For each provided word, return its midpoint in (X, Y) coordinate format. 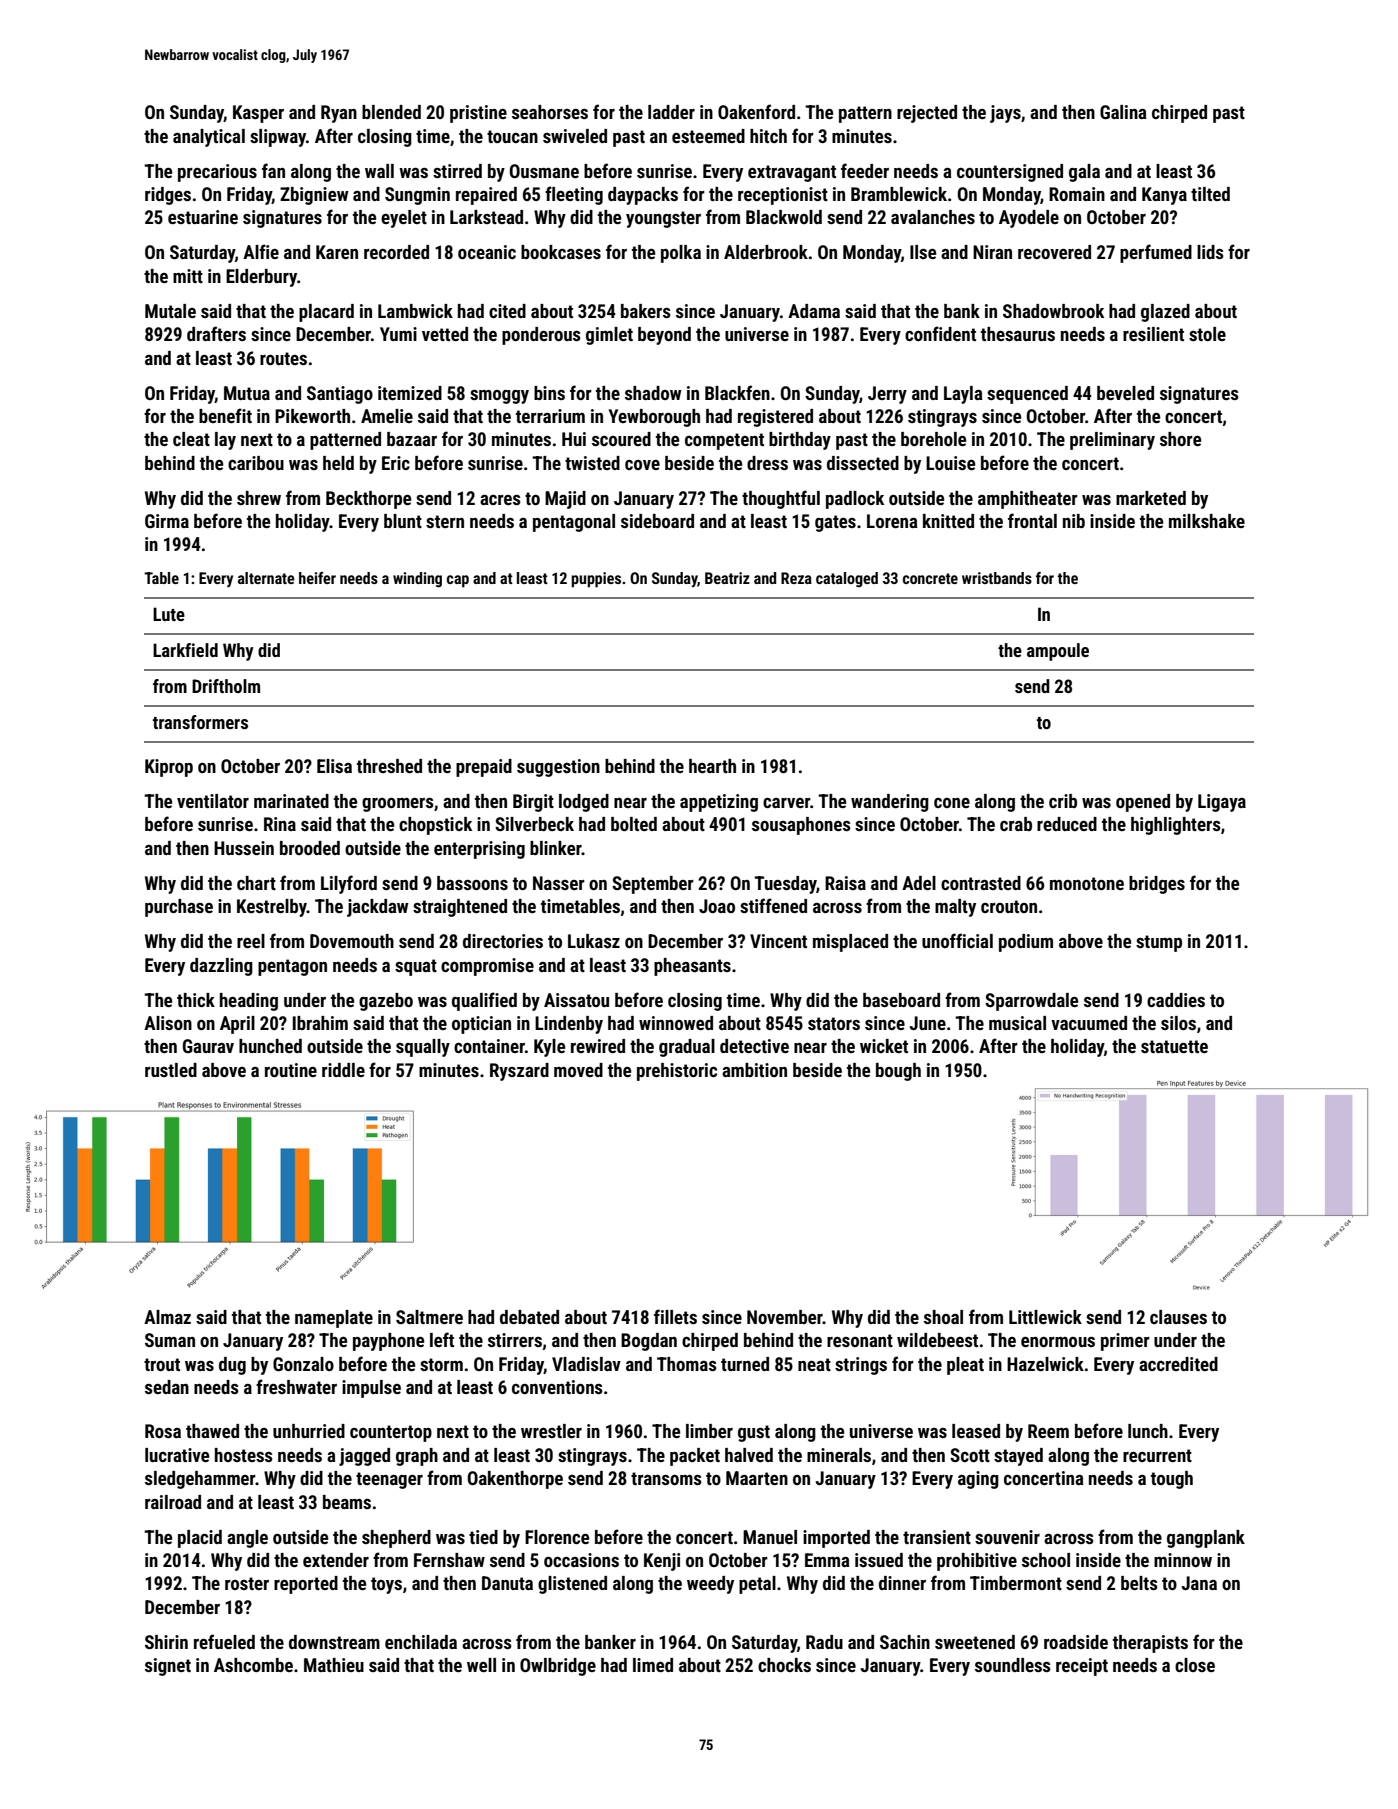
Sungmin (417, 196)
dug (232, 1366)
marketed (1151, 498)
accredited (1178, 1364)
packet (695, 1457)
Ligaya (1222, 803)
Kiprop (169, 768)
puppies (596, 580)
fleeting (574, 195)
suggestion (558, 768)
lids (1210, 252)
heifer (317, 578)
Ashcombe (253, 1665)
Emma (827, 1560)
